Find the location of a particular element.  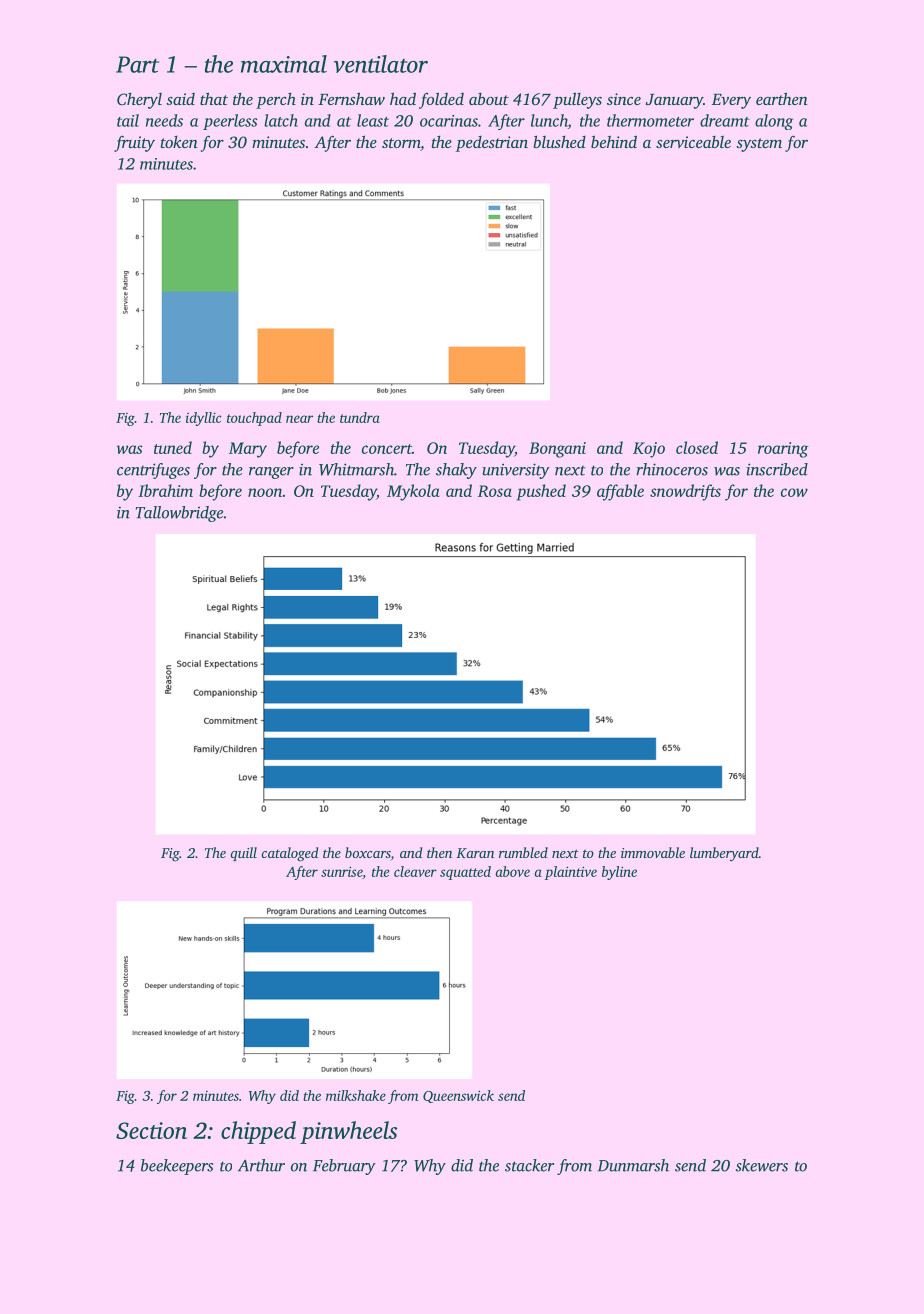

university is located at coordinates (516, 471).
